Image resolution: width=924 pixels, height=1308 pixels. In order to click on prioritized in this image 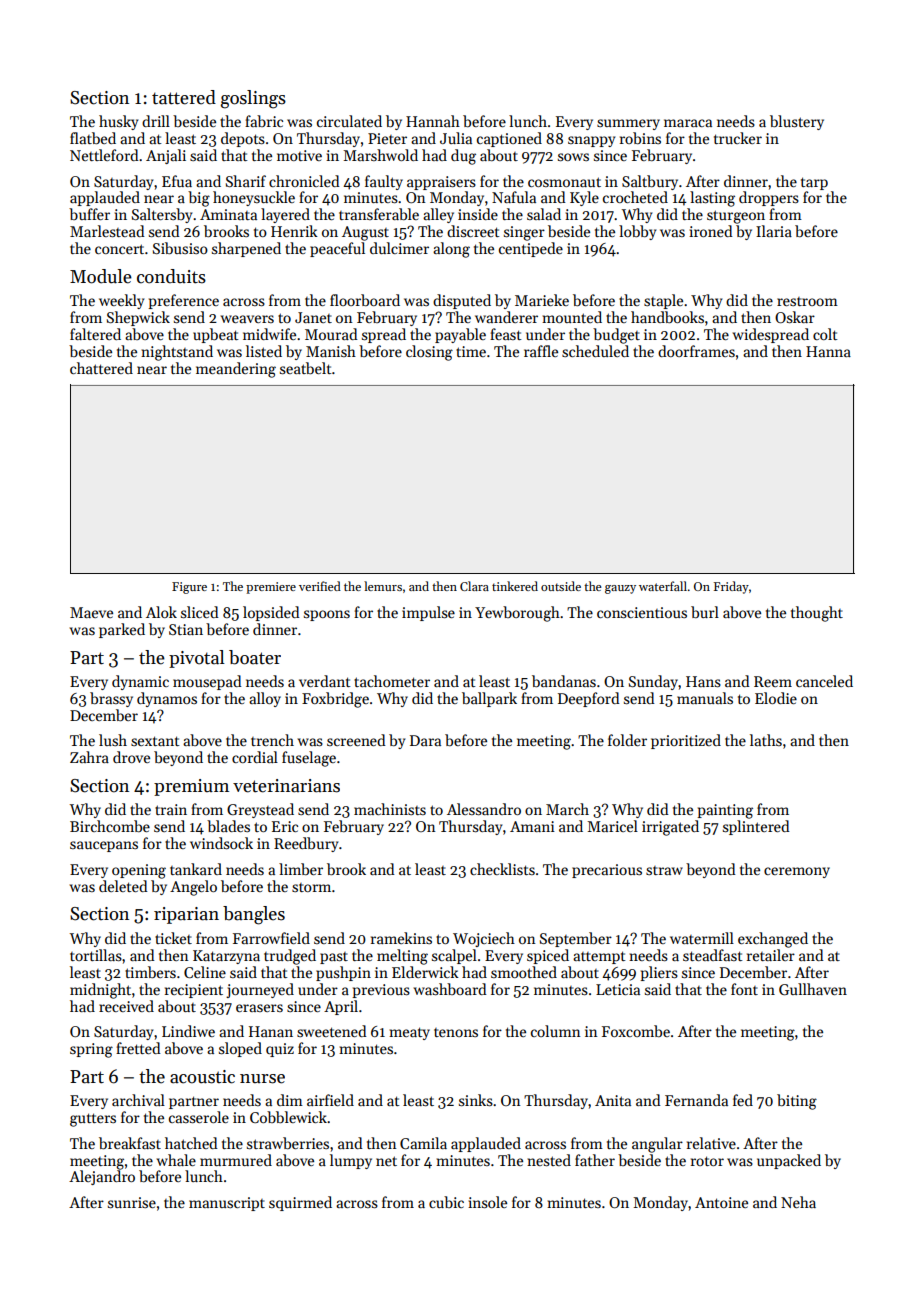, I will do `click(686, 741)`.
